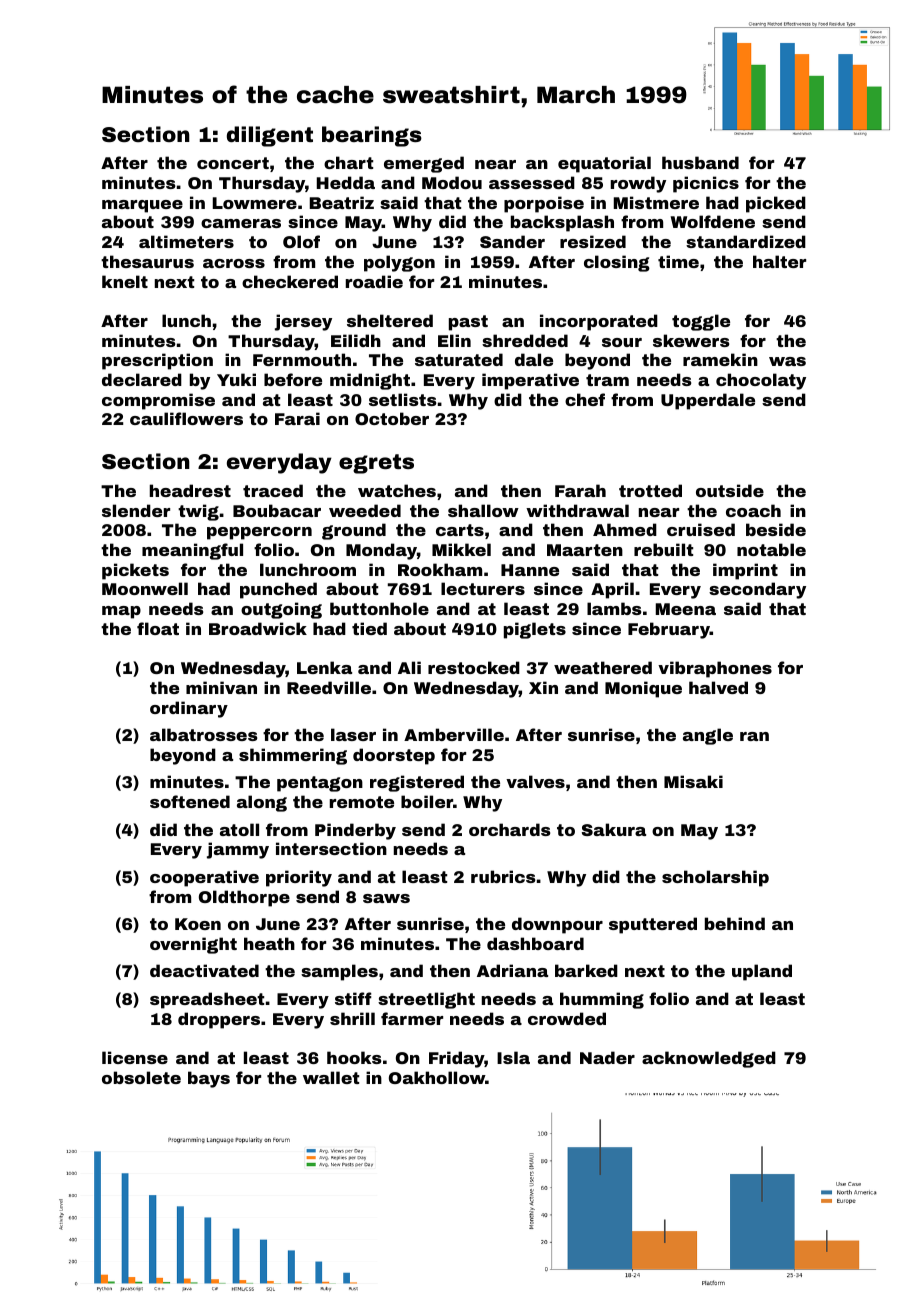 Image resolution: width=908 pixels, height=1316 pixels. Describe the element at coordinates (372, 136) in the screenshot. I see `bearings` at that location.
